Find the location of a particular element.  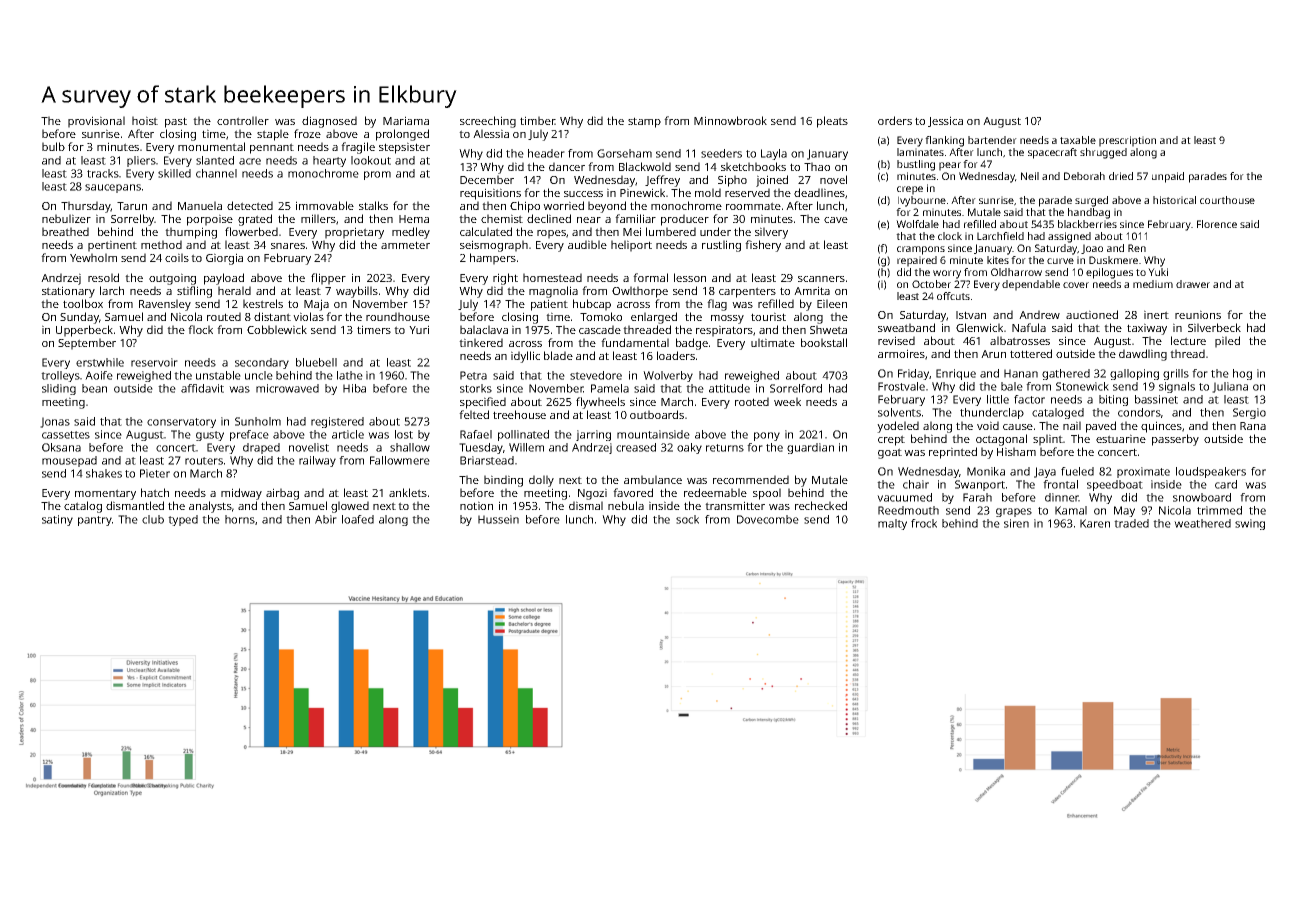

gusty is located at coordinates (210, 436).
